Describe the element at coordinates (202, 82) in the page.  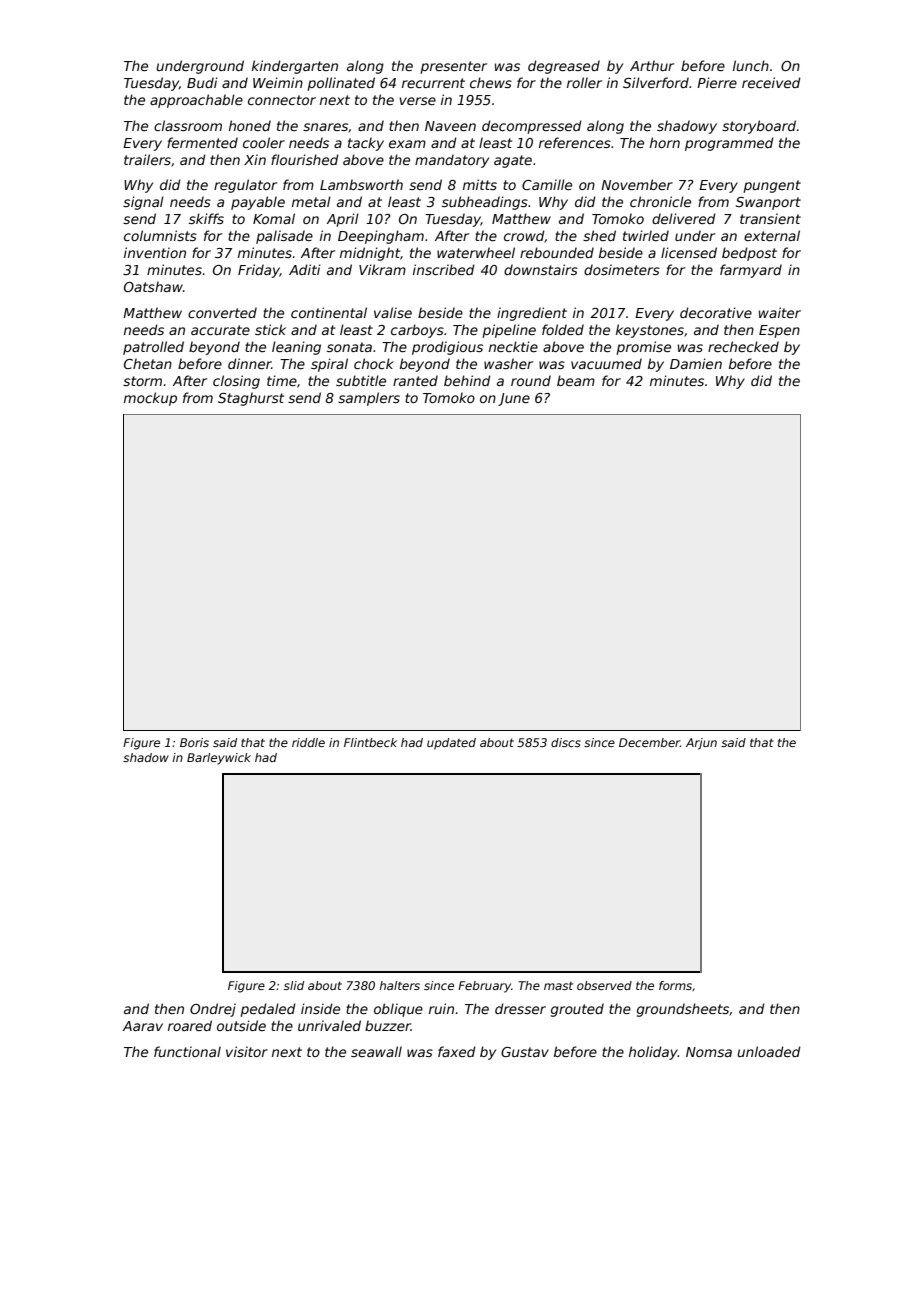
I see `Budi` at that location.
